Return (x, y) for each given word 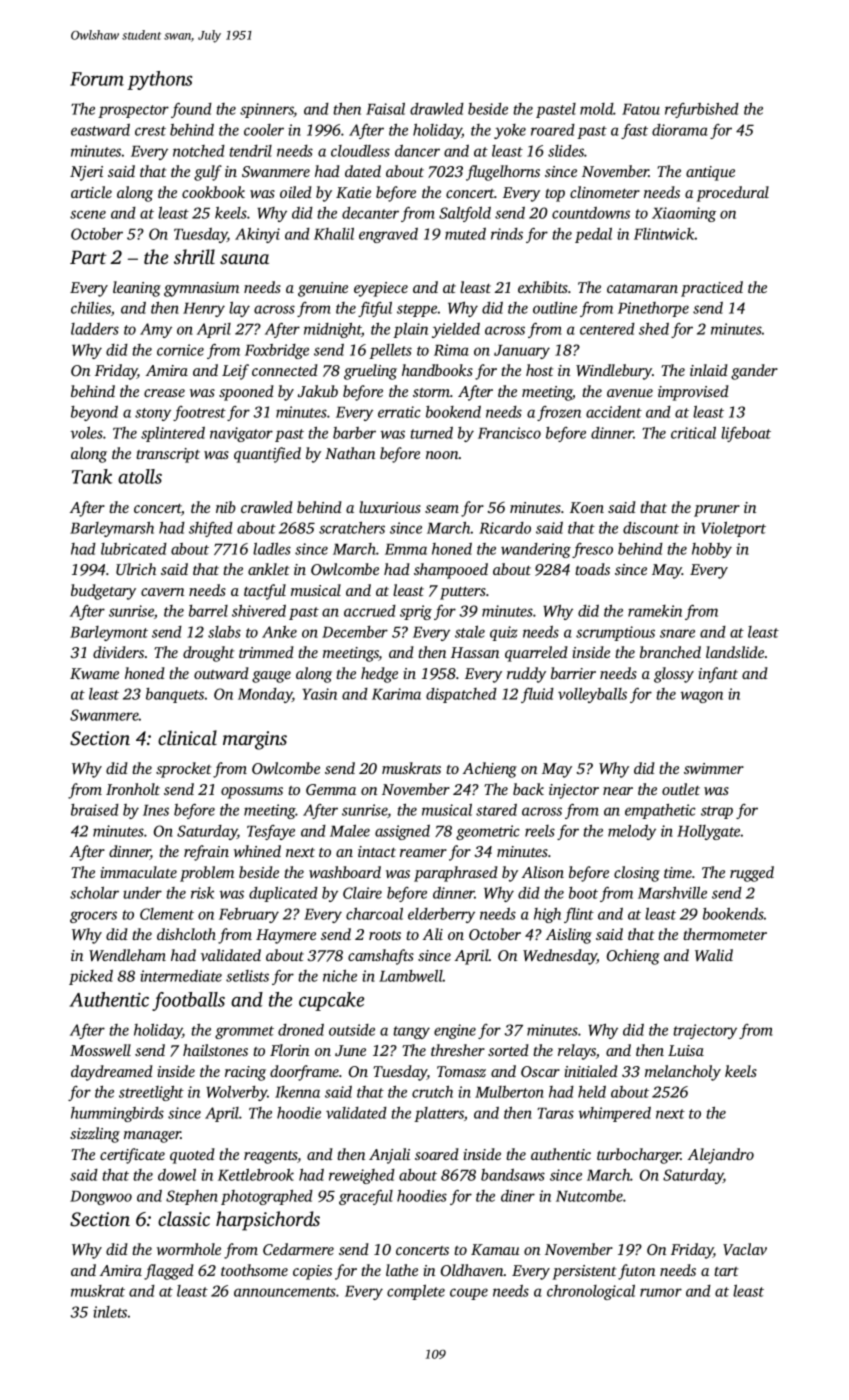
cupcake (331, 1001)
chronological (591, 1292)
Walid (714, 955)
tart (726, 1271)
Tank (92, 476)
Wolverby (236, 1093)
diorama (680, 130)
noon (442, 455)
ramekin (655, 611)
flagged (169, 1272)
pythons (159, 80)
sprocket (183, 770)
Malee (350, 831)
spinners (267, 110)
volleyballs (592, 695)
